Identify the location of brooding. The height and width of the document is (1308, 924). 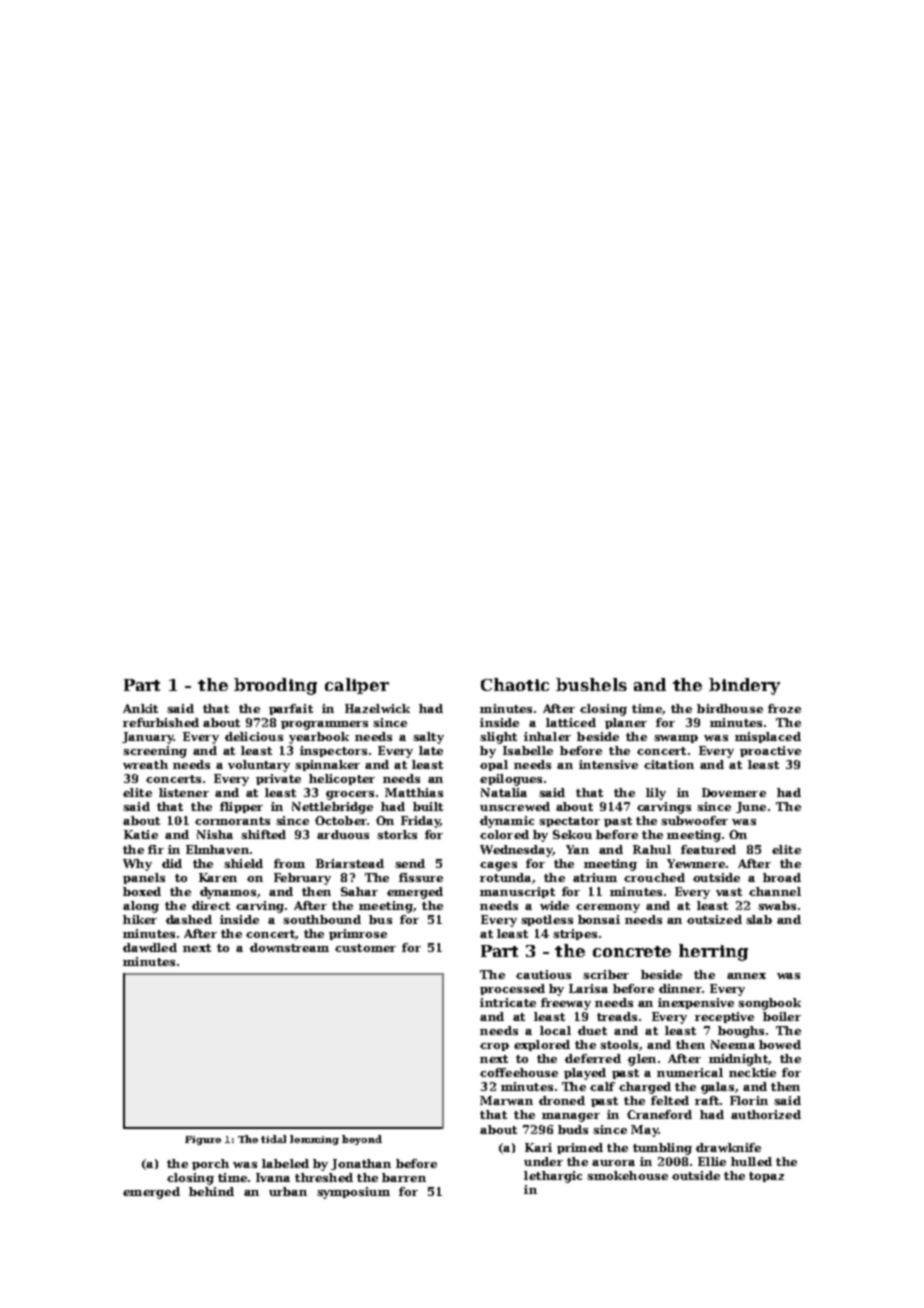
(275, 686).
